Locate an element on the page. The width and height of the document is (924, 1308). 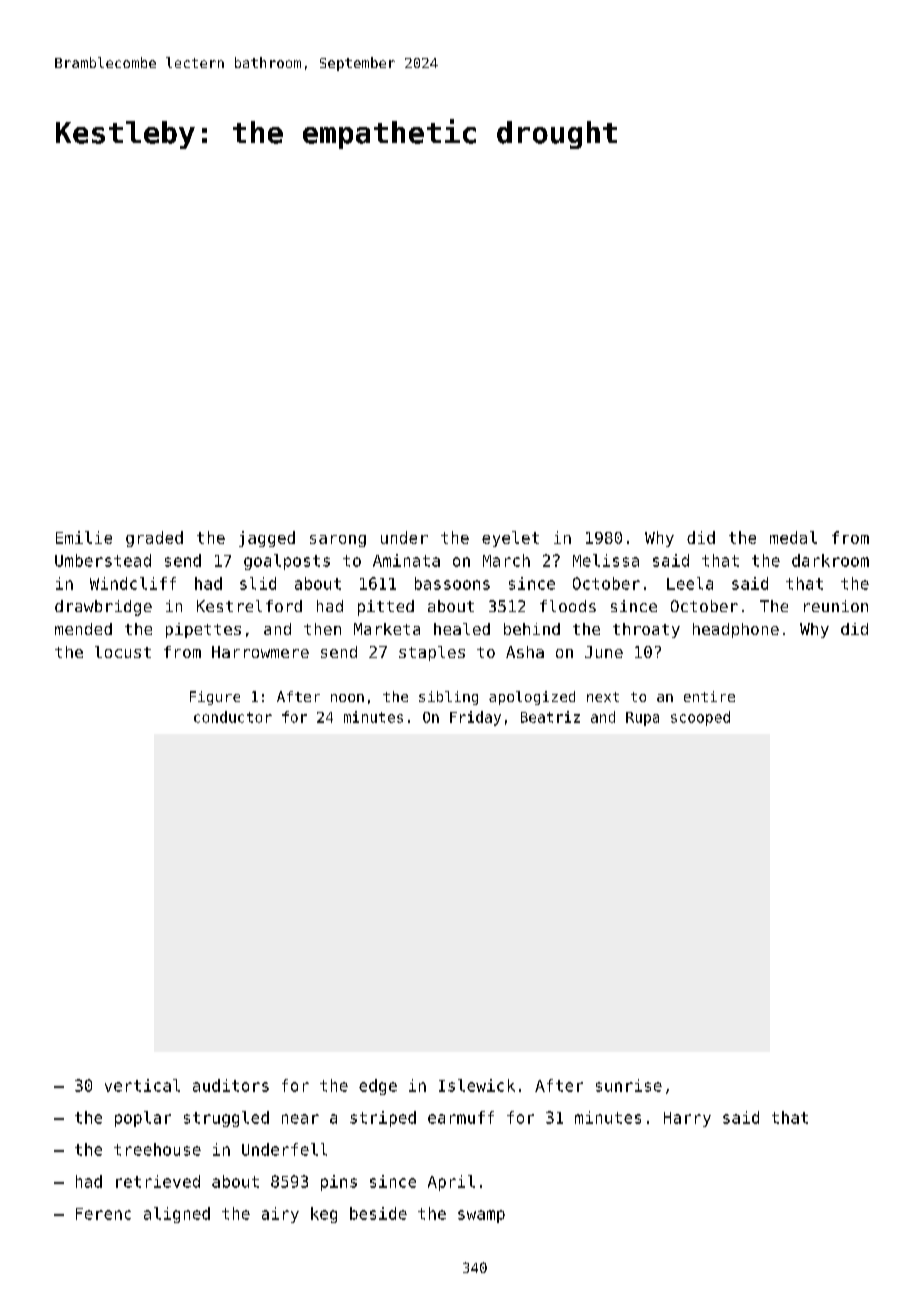
entire is located at coordinates (709, 696).
